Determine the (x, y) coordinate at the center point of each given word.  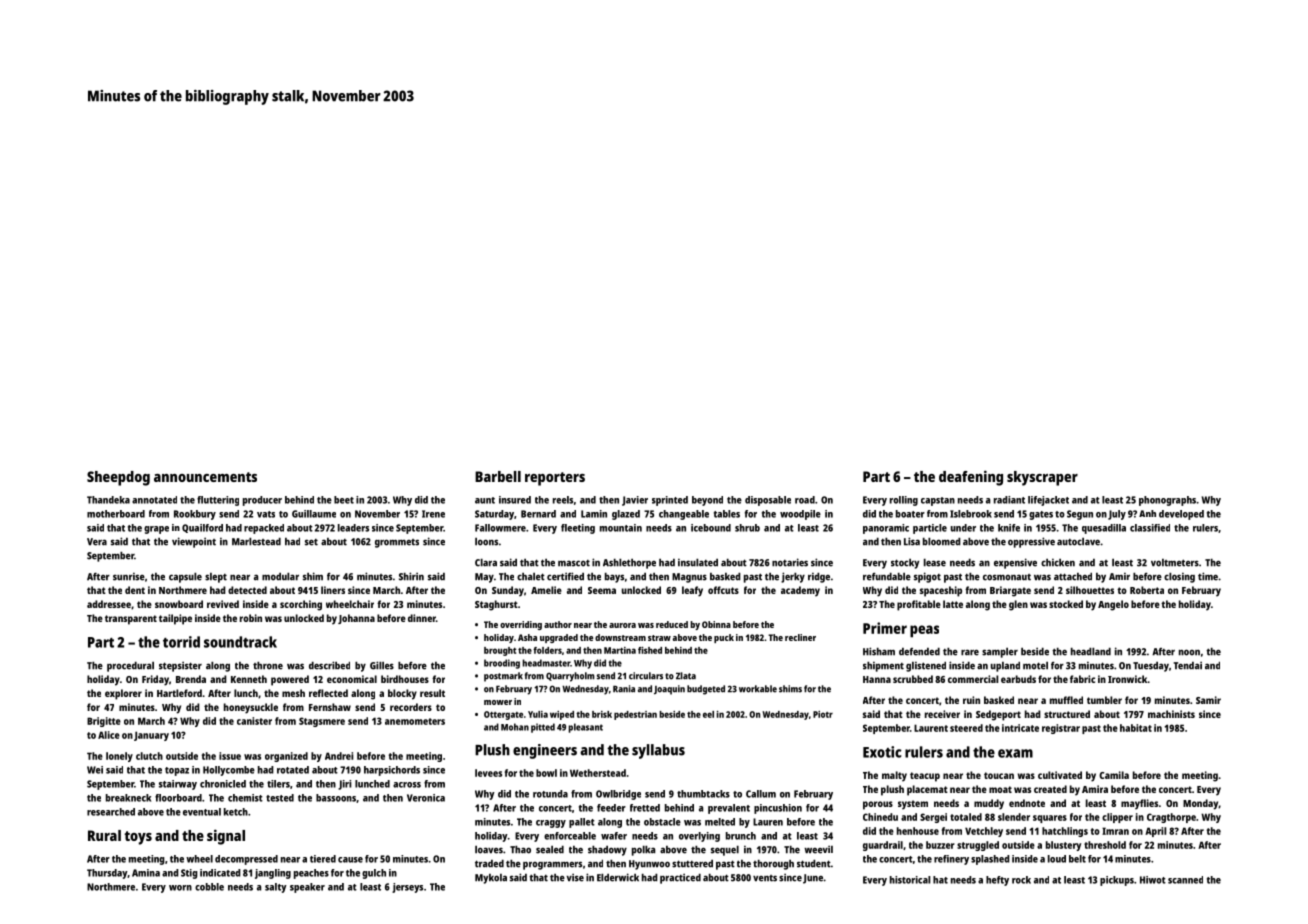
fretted (645, 808)
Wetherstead (598, 773)
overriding (521, 625)
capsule (185, 577)
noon (1189, 652)
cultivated (1060, 775)
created (1050, 789)
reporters (555, 479)
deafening (971, 478)
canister (254, 721)
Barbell (498, 476)
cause (350, 860)
